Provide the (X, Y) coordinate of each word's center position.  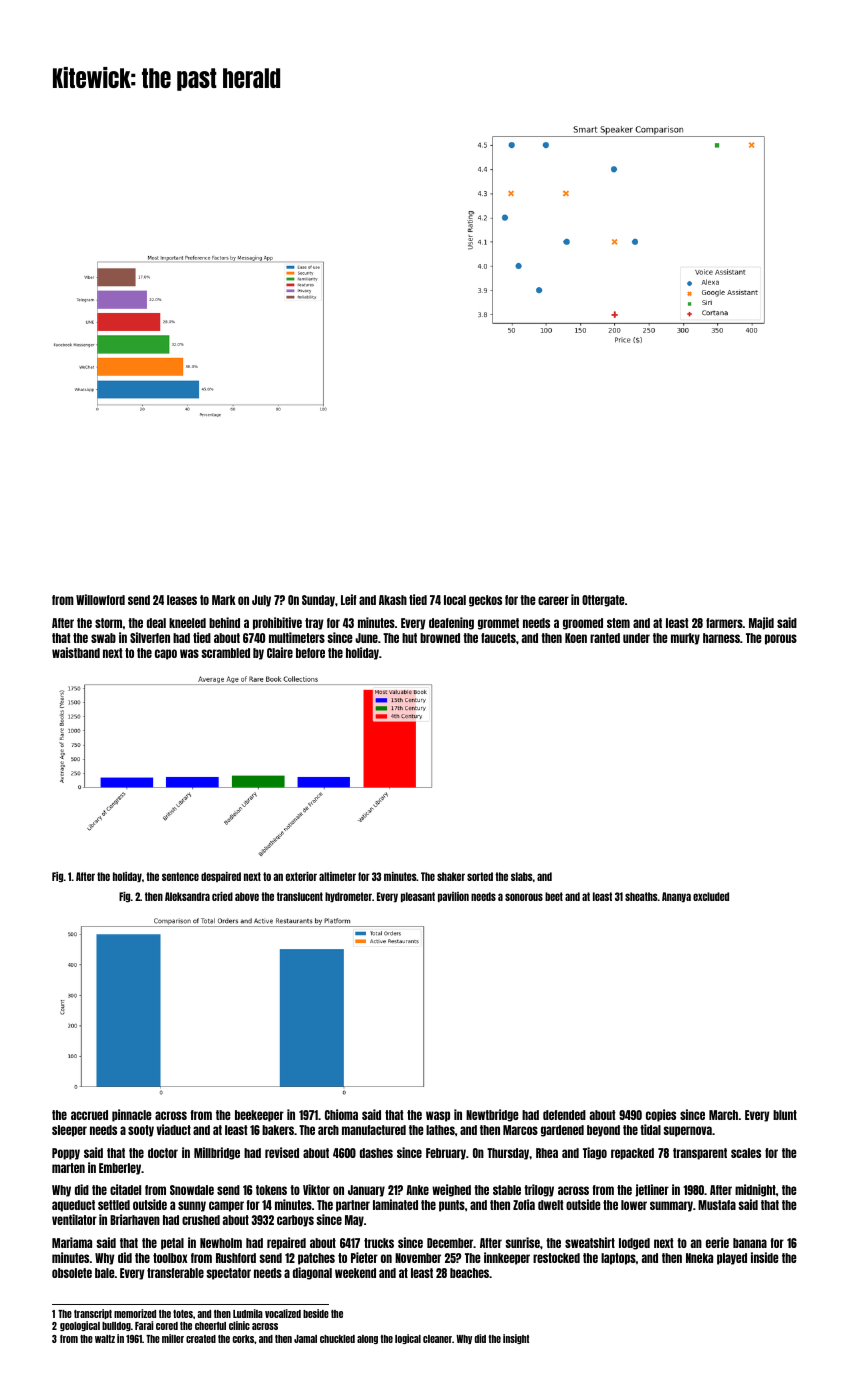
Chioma (341, 1114)
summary (671, 1206)
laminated (395, 1204)
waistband (76, 652)
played (732, 1259)
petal (172, 1244)
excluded (711, 896)
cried (222, 896)
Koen (576, 638)
